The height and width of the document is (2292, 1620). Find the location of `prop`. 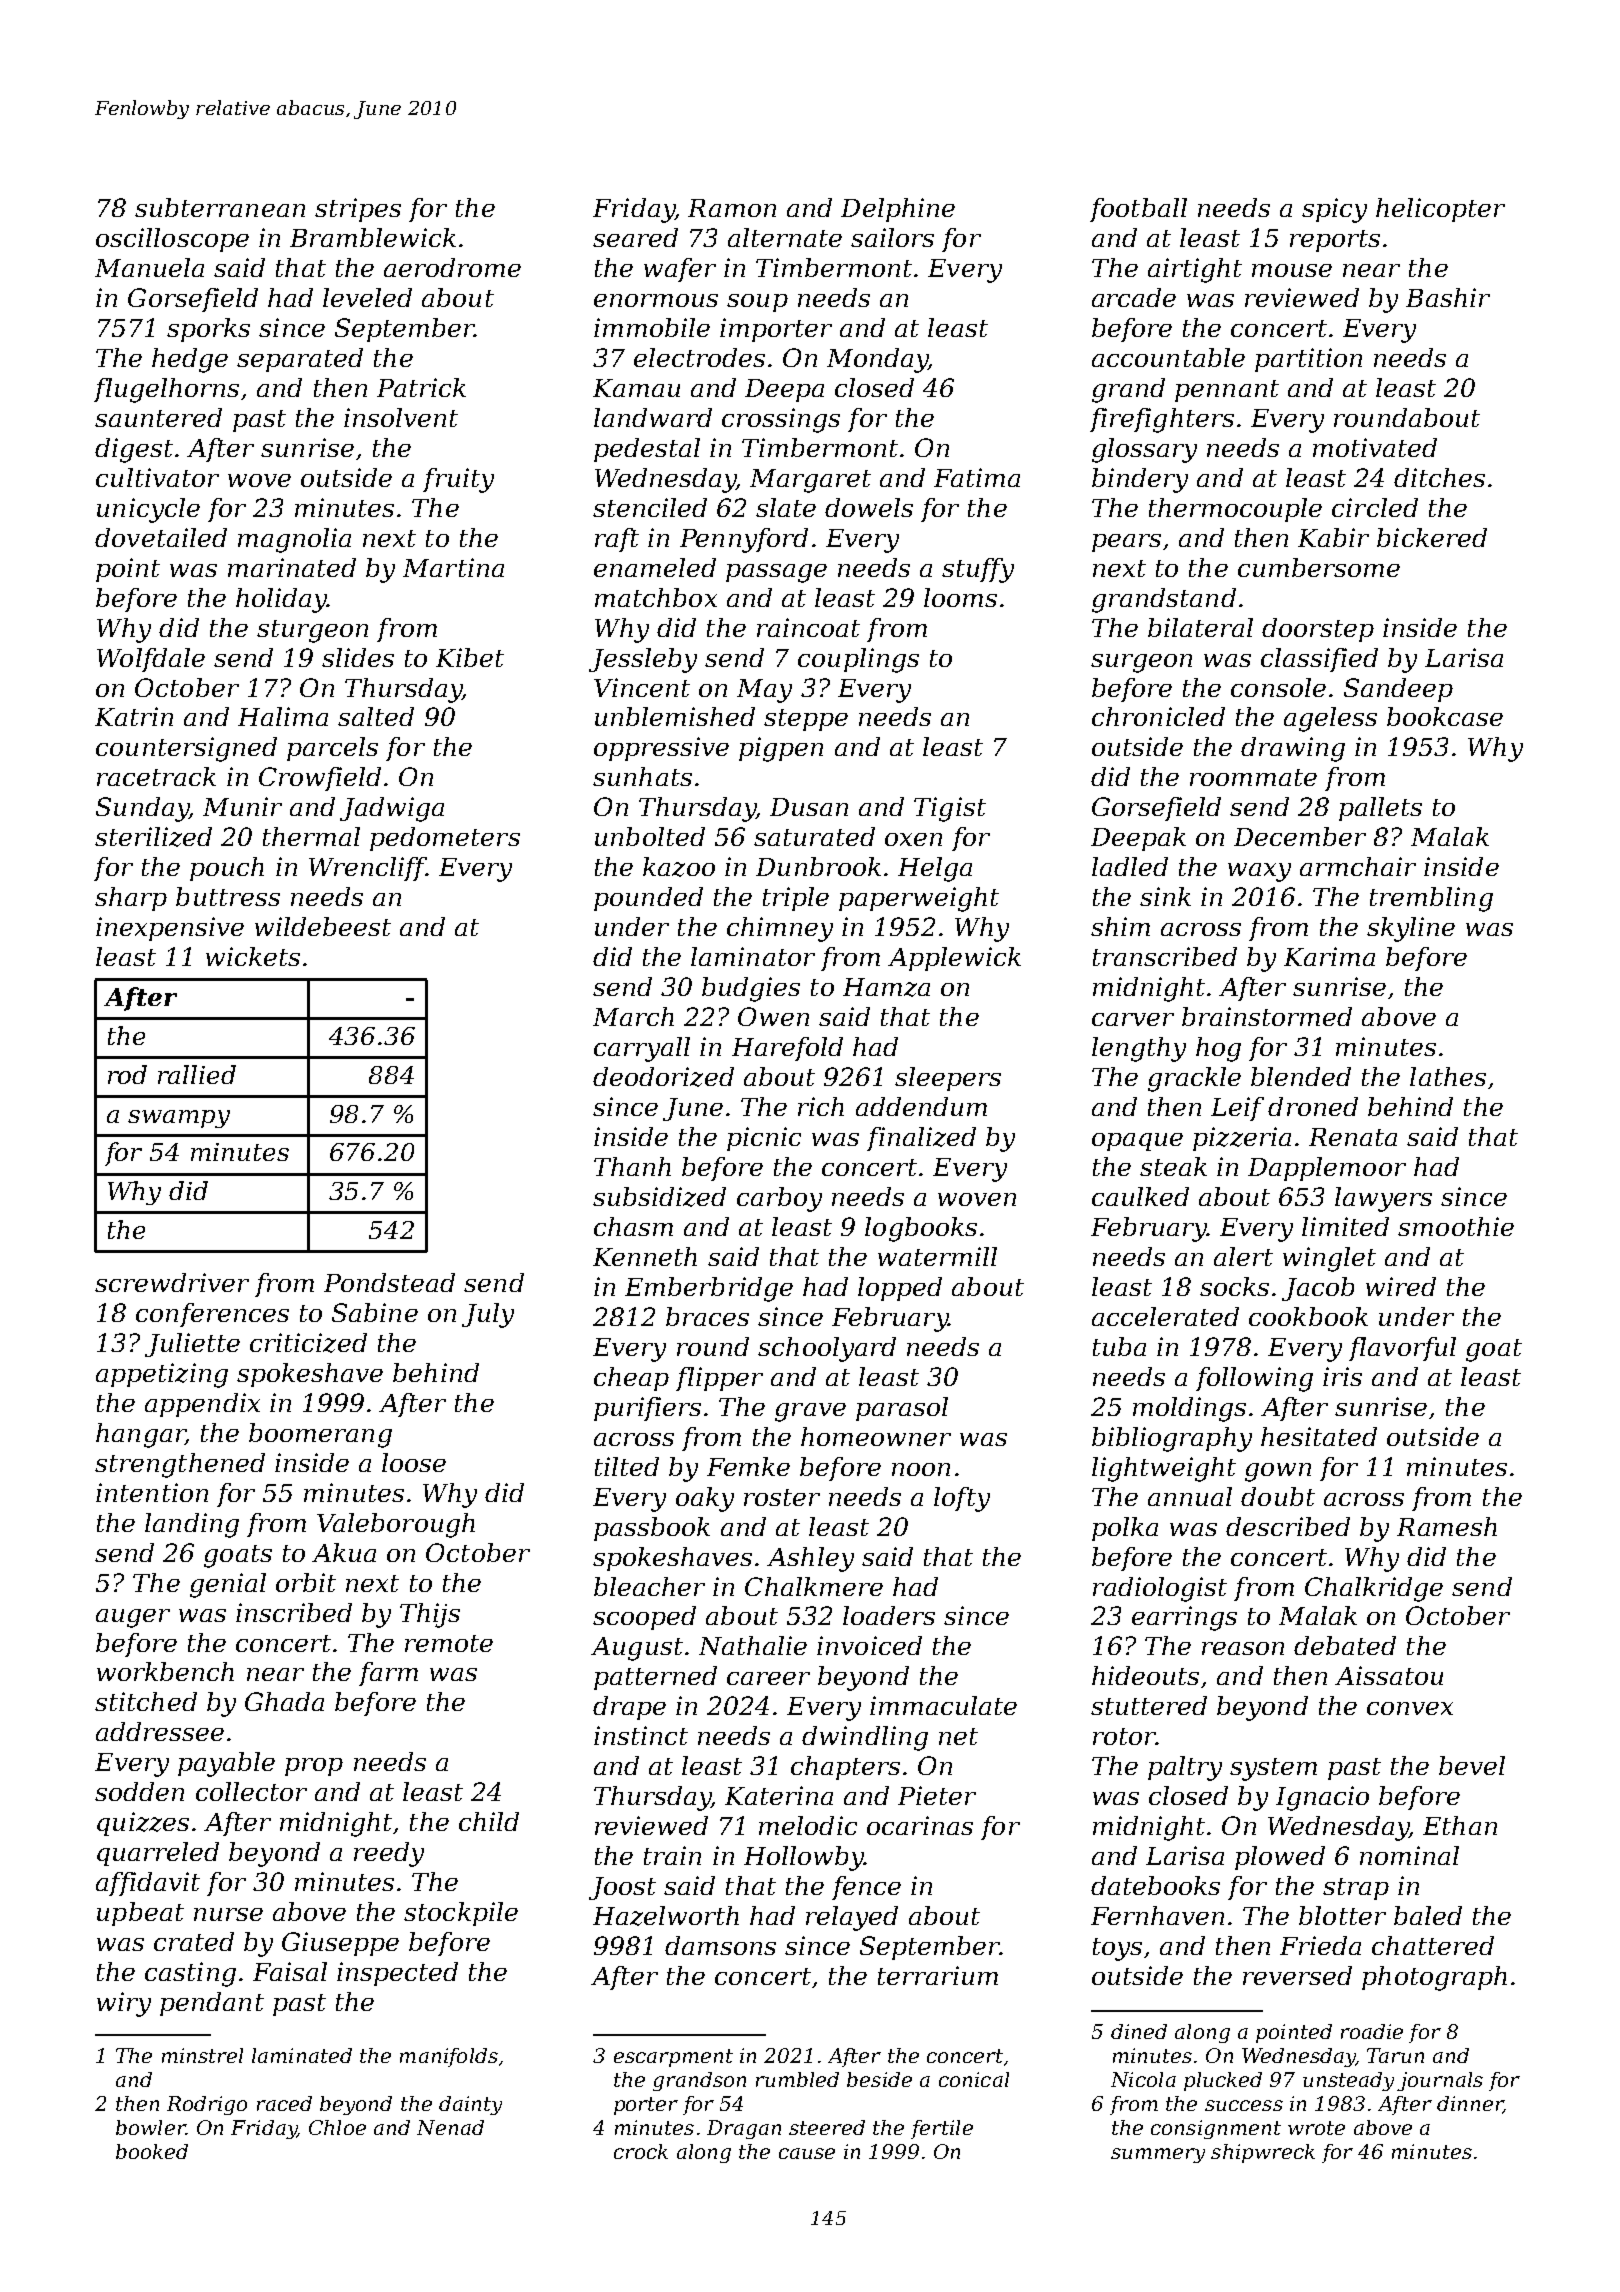

prop is located at coordinates (314, 1767).
